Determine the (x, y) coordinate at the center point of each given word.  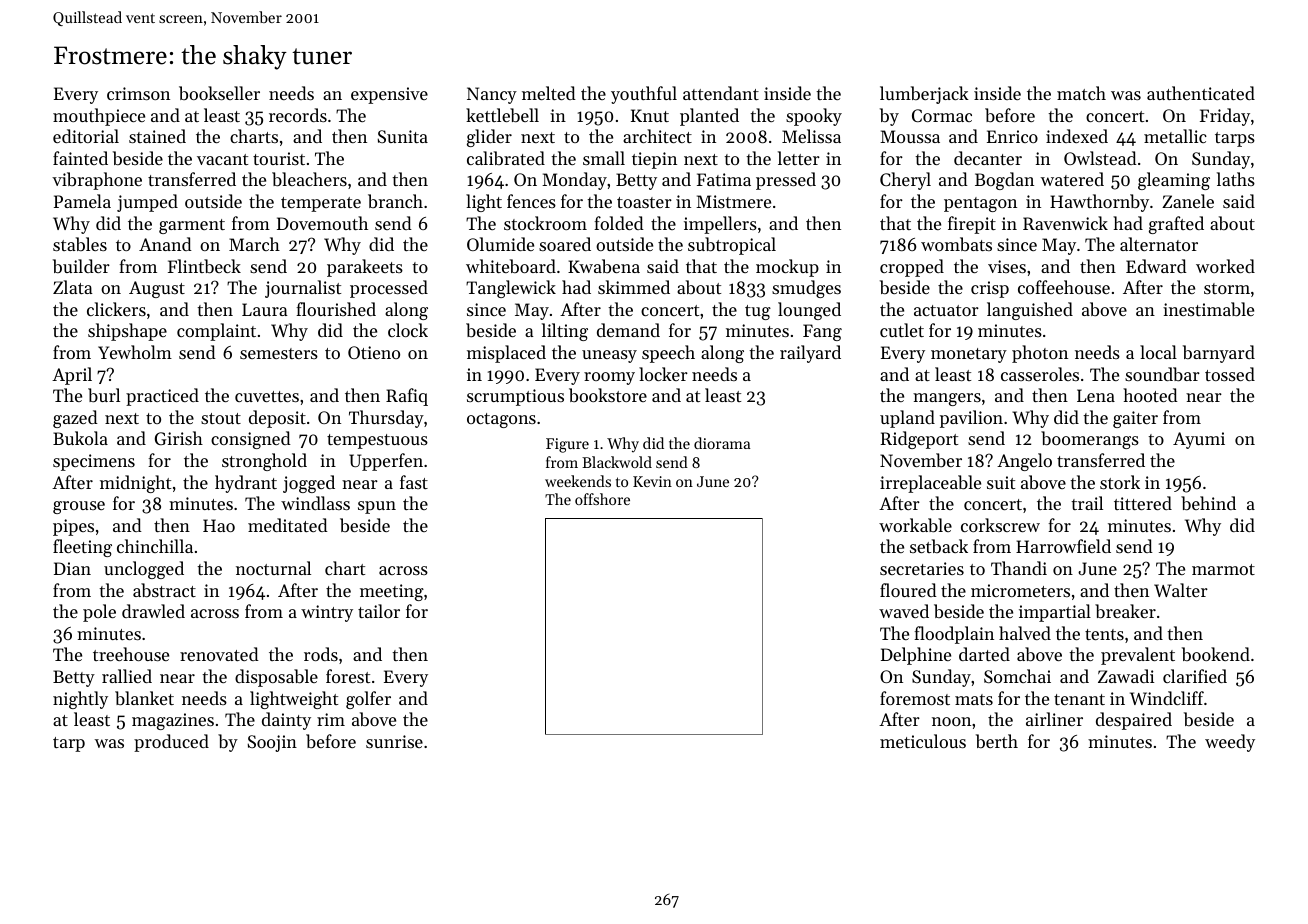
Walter (1181, 590)
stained (157, 136)
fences (531, 201)
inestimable (1208, 309)
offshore (602, 499)
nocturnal (273, 568)
